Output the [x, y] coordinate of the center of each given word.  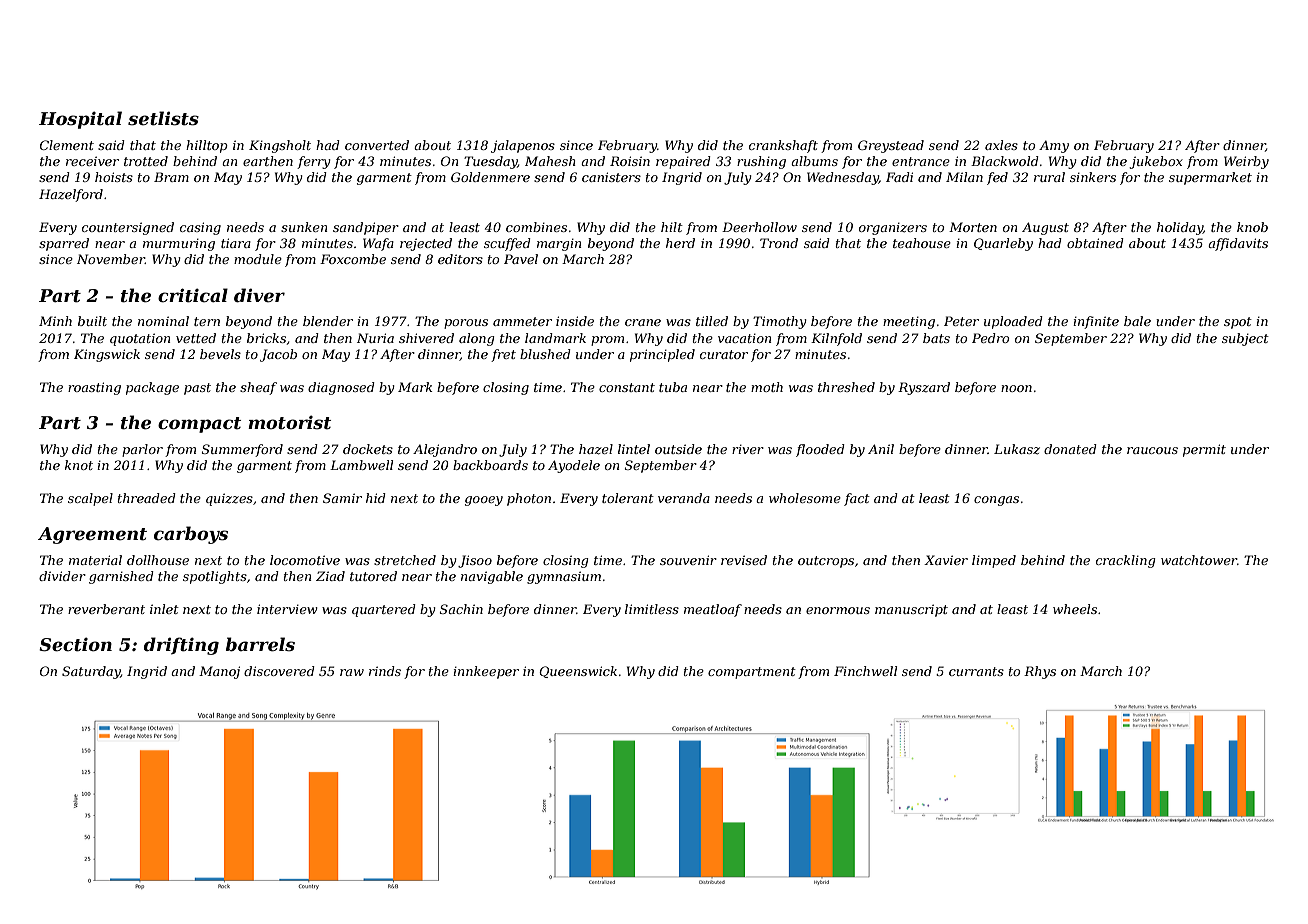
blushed [545, 354]
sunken [304, 227]
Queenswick [578, 672]
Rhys [1040, 672]
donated [1070, 449]
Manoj [219, 672]
